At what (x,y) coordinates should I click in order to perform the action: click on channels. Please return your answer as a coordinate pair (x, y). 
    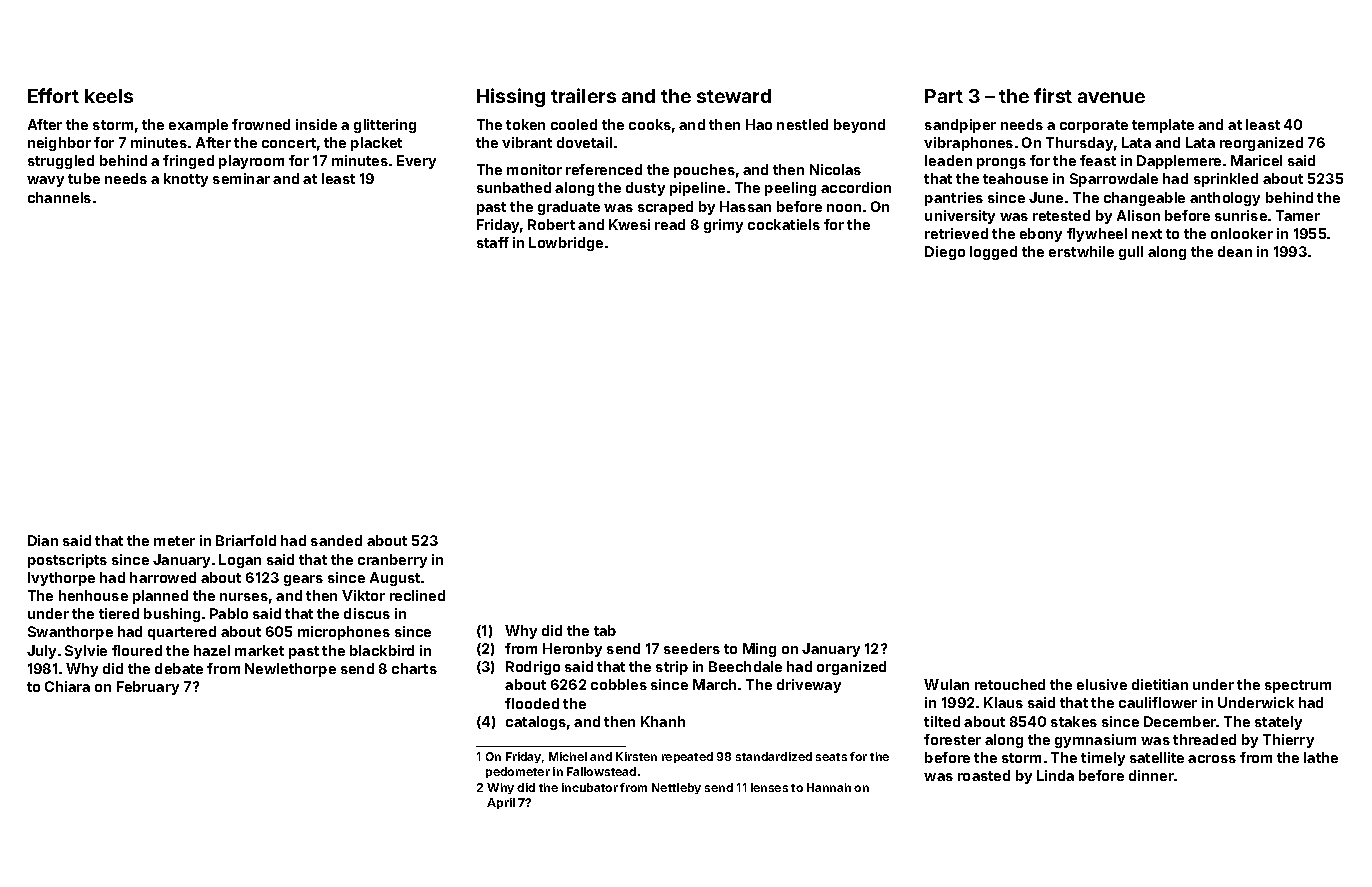
    Looking at the image, I should click on (59, 197).
